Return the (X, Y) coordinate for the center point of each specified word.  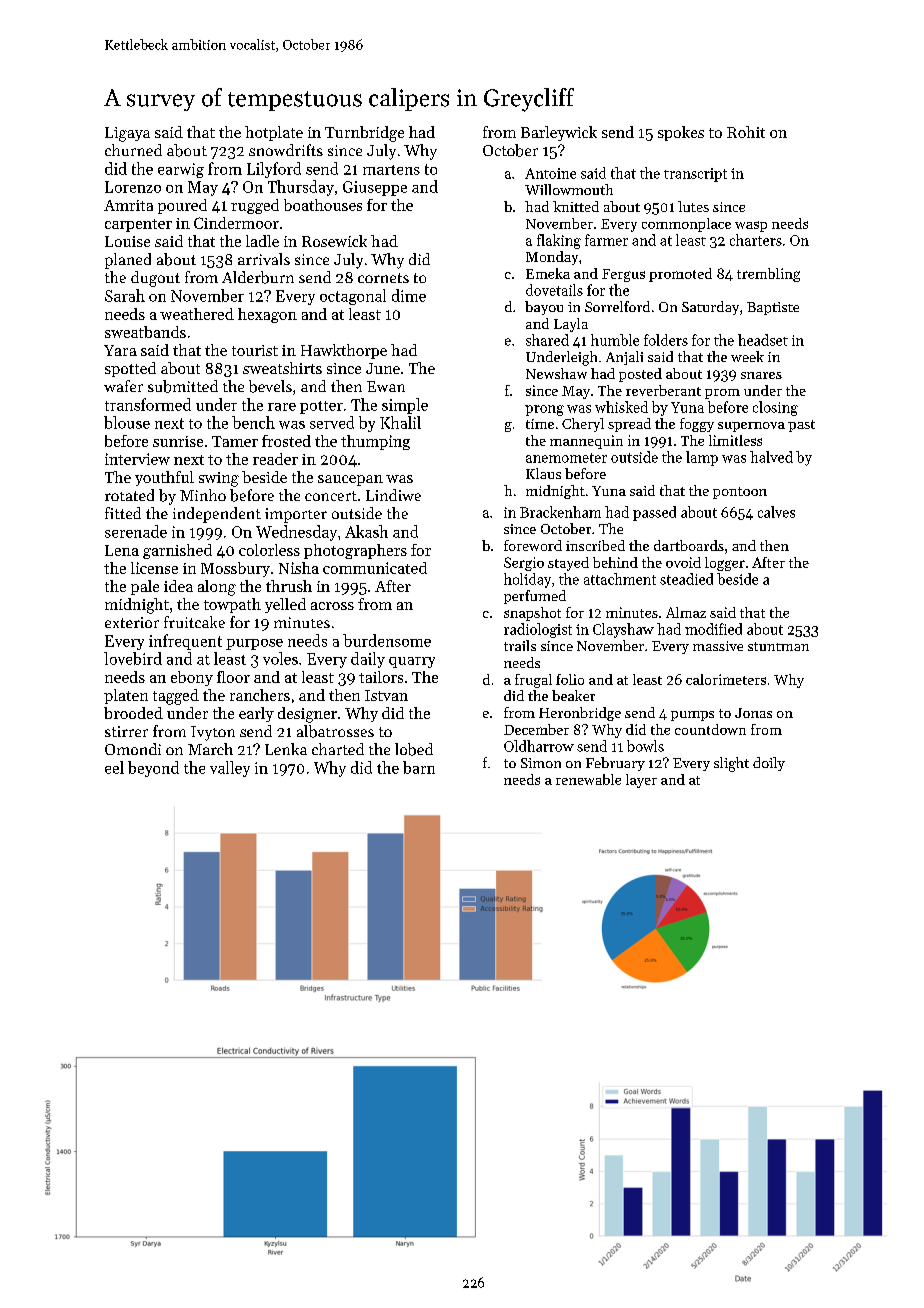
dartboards (689, 545)
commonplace (686, 225)
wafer (123, 386)
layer (641, 781)
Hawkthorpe (344, 351)
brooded (133, 713)
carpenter (138, 225)
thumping (375, 442)
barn (419, 767)
